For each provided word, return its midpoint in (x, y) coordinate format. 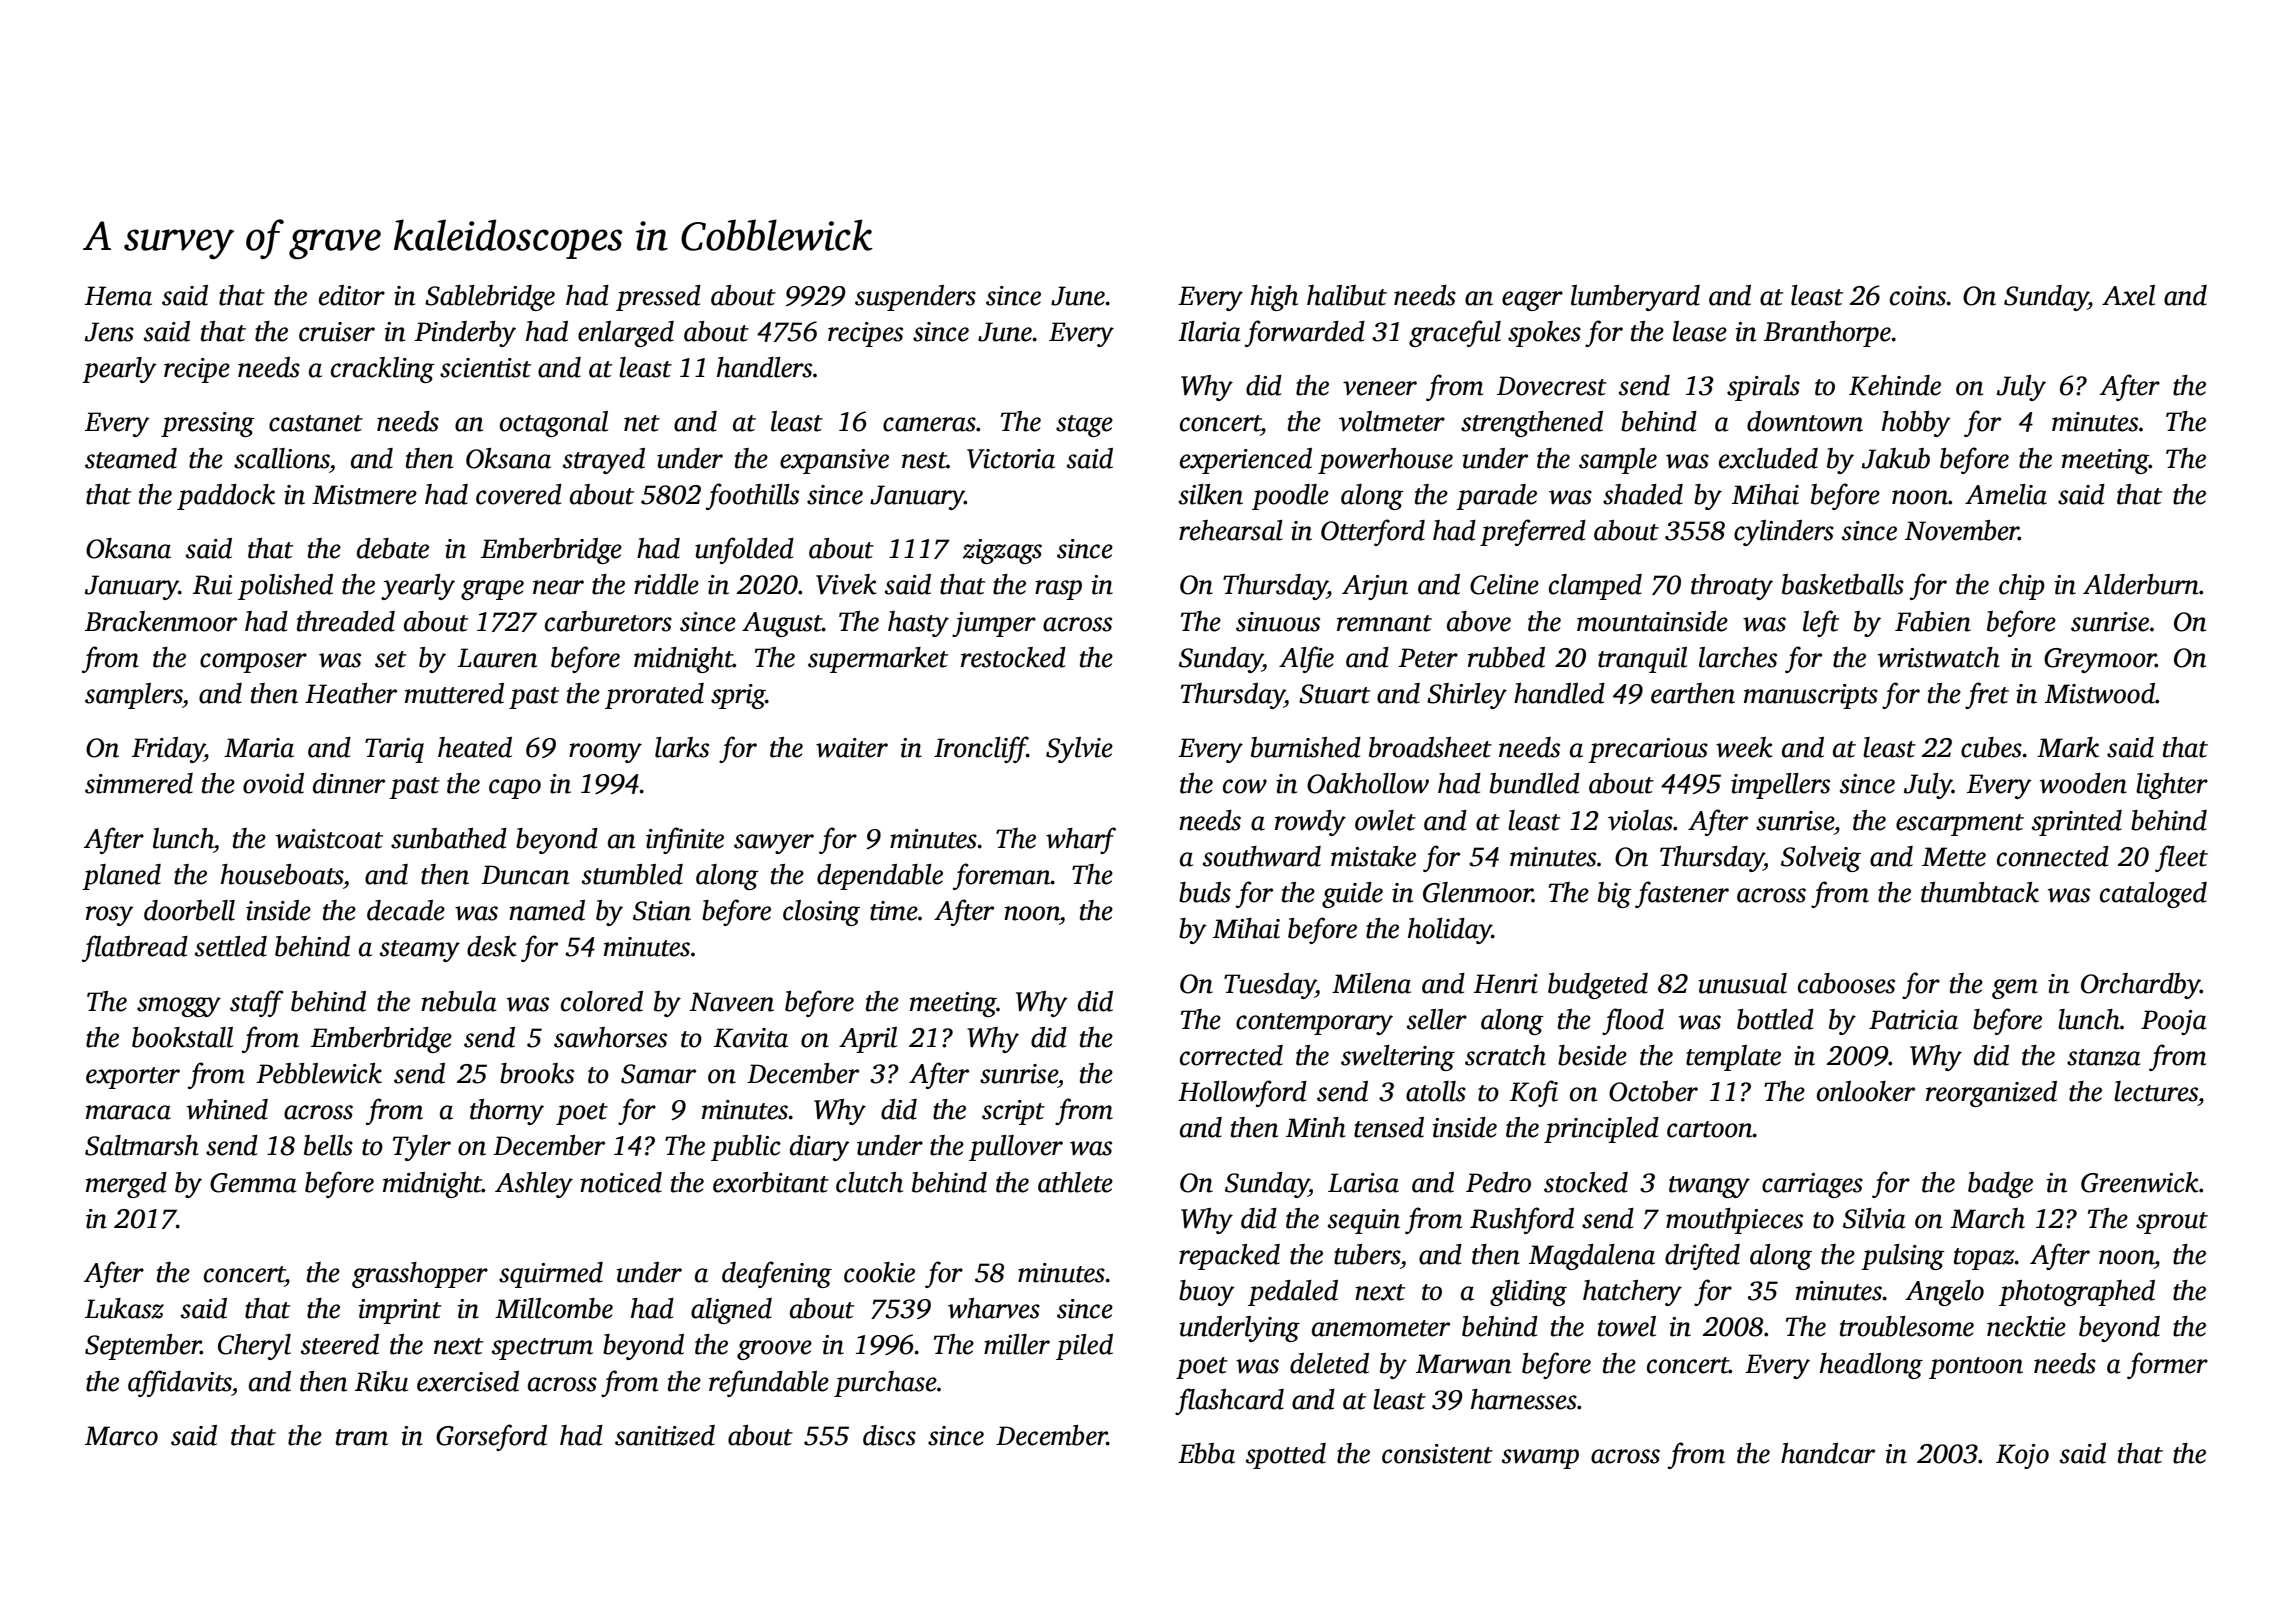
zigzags (1002, 551)
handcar (1828, 1453)
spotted (1286, 1456)
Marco (121, 1436)
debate (393, 548)
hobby (1916, 424)
